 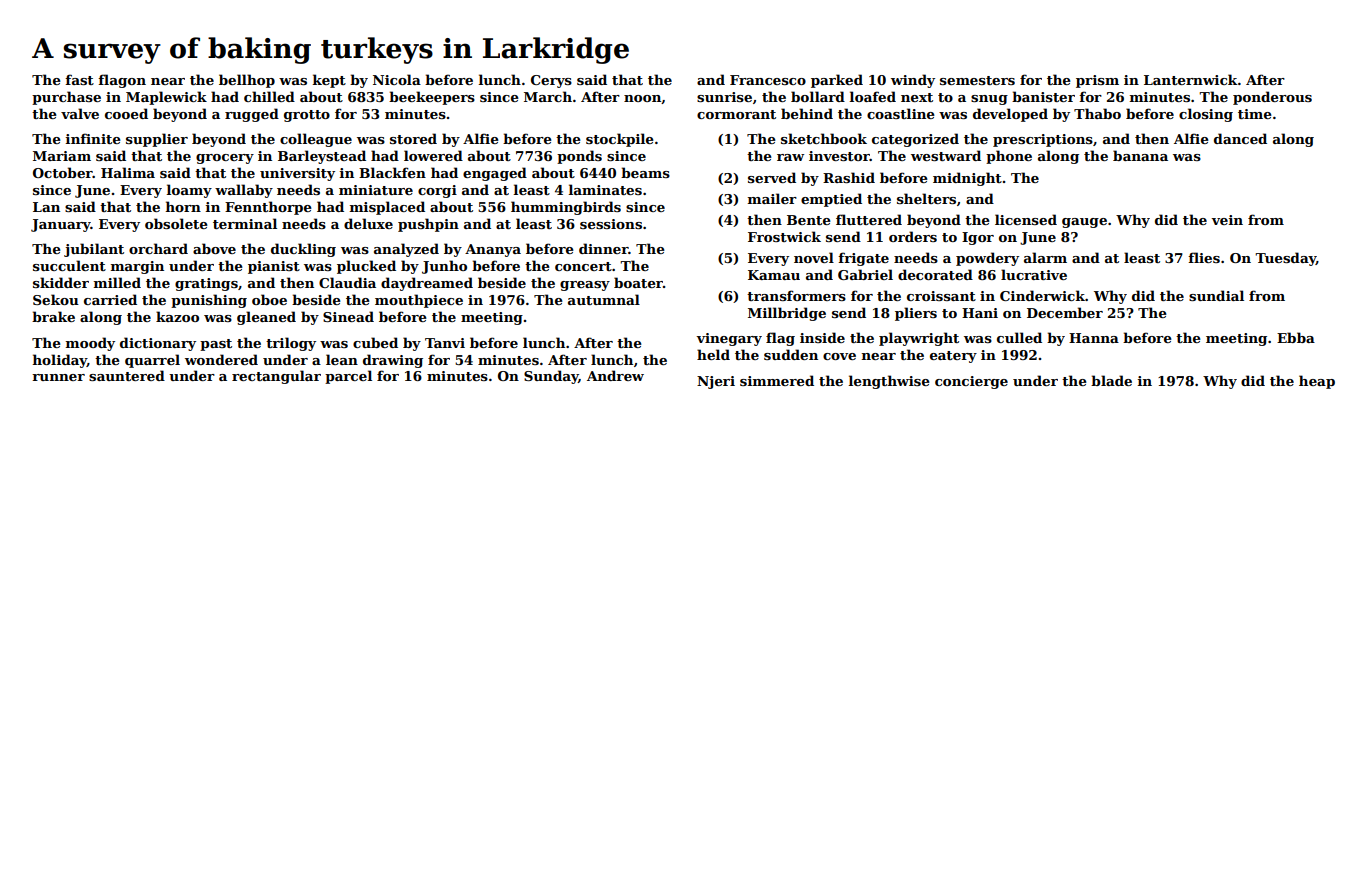 What do you see at coordinates (1227, 220) in the screenshot?
I see `vein` at bounding box center [1227, 220].
